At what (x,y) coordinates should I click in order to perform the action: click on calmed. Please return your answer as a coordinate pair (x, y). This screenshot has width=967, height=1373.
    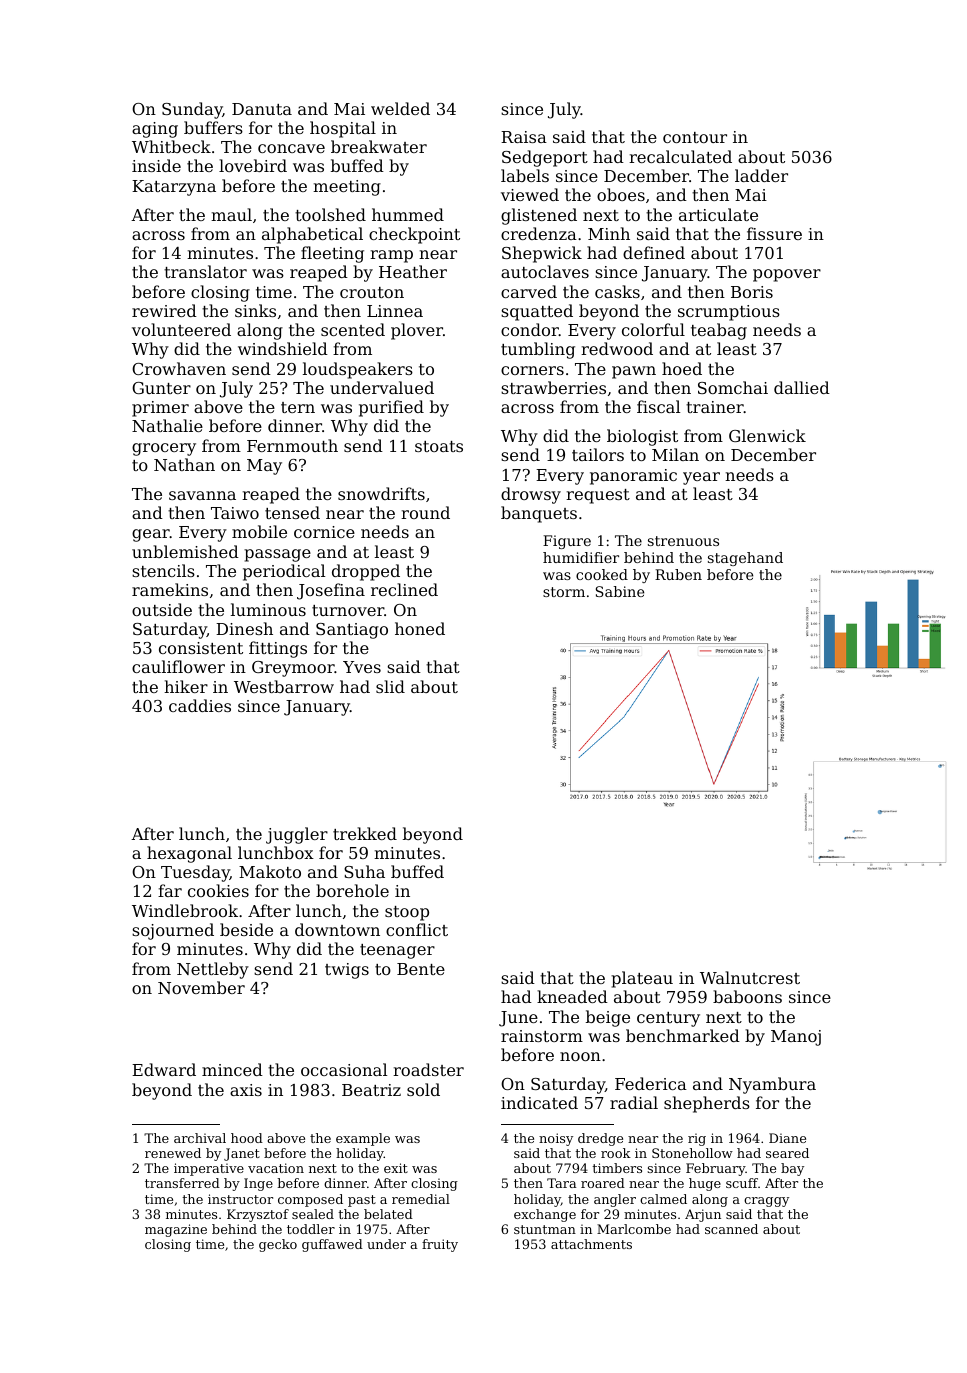
    Looking at the image, I should click on (663, 1199).
